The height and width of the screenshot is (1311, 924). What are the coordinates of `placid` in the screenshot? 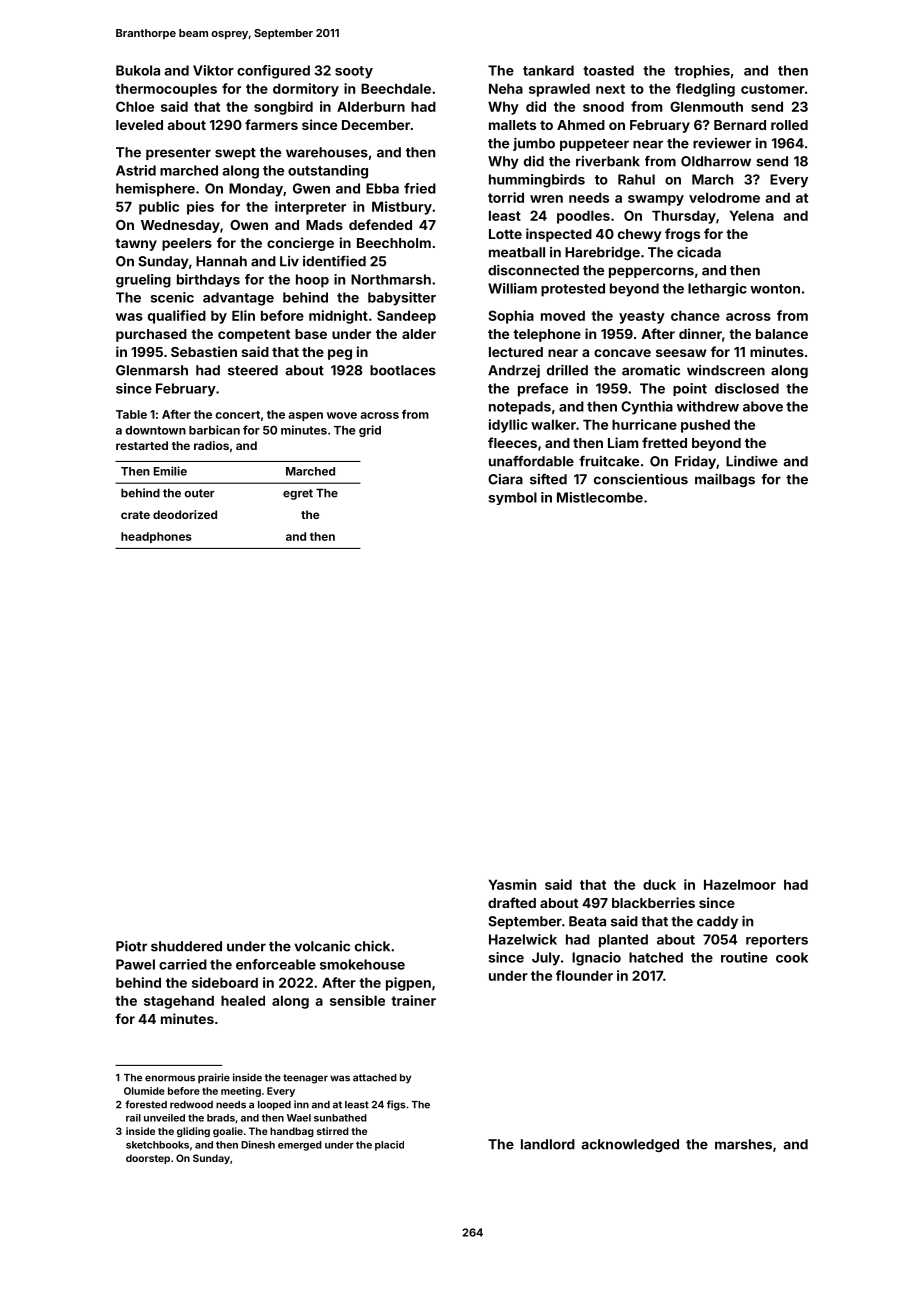 It's located at (389, 1146).
